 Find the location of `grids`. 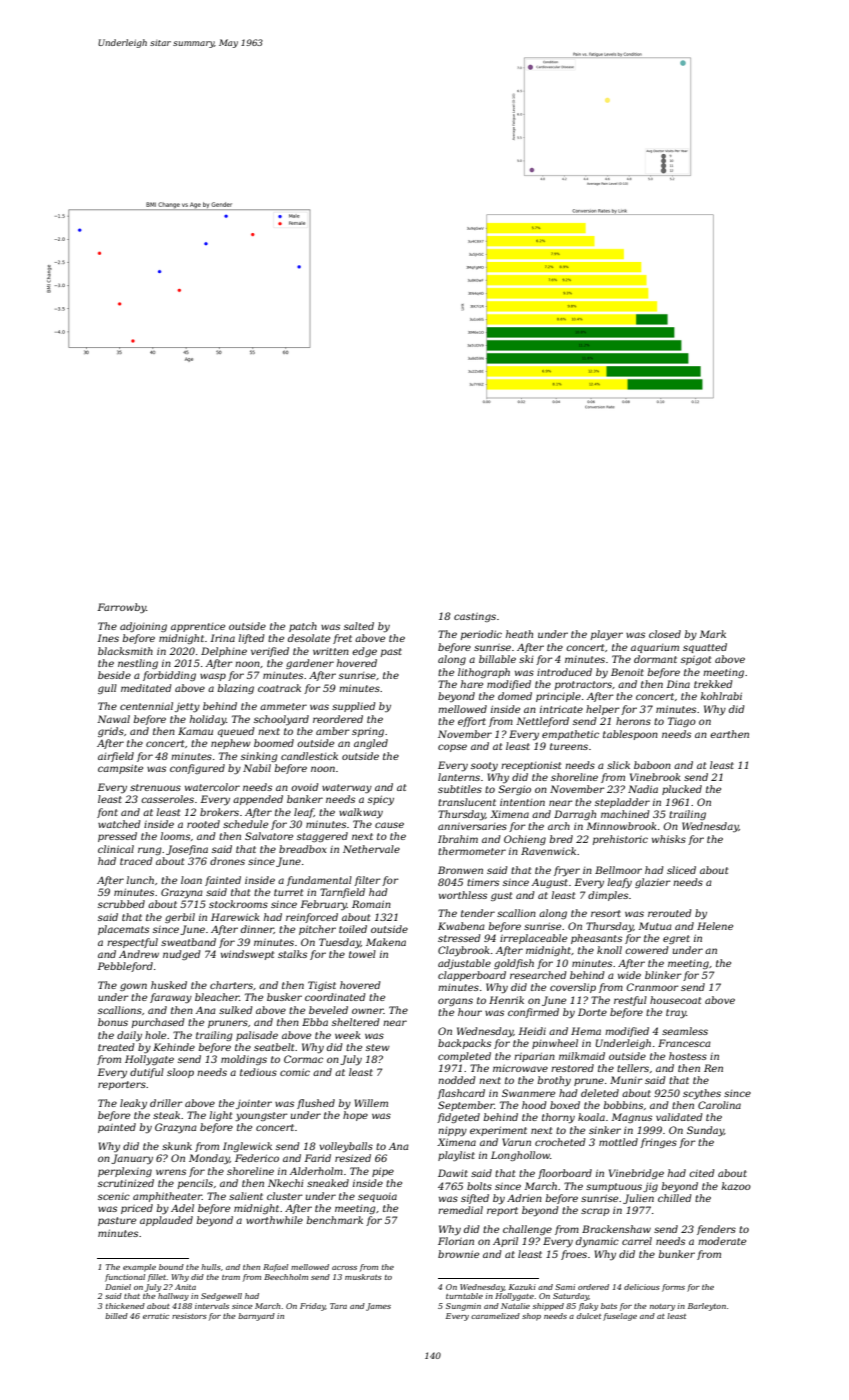

grids is located at coordinates (111, 732).
